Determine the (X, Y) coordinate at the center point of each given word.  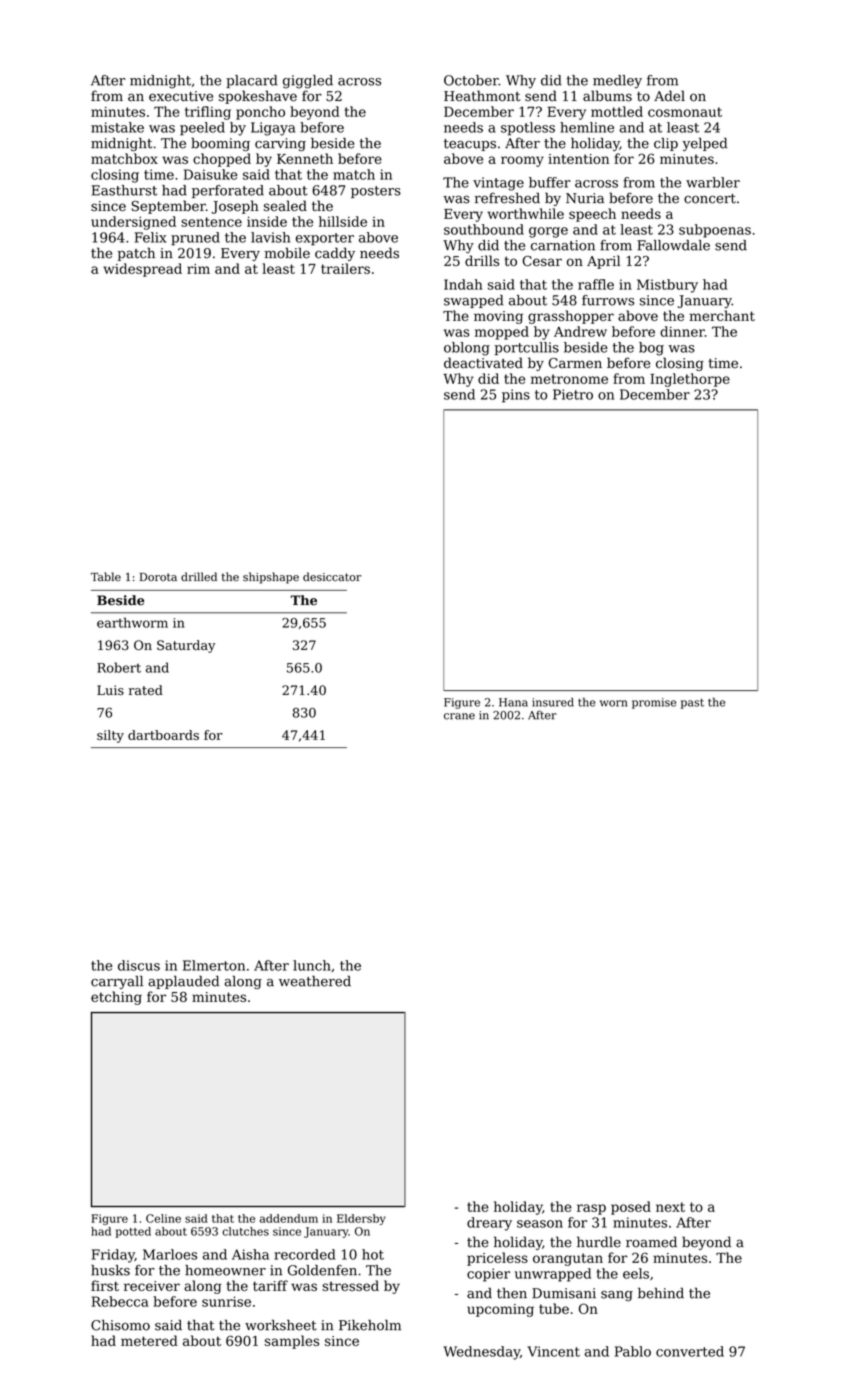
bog (651, 349)
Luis (110, 690)
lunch (312, 965)
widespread (142, 270)
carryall (117, 982)
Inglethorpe (690, 380)
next (670, 1207)
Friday (113, 1256)
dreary (489, 1224)
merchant (722, 315)
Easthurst (124, 190)
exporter (325, 239)
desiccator (332, 576)
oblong (467, 349)
